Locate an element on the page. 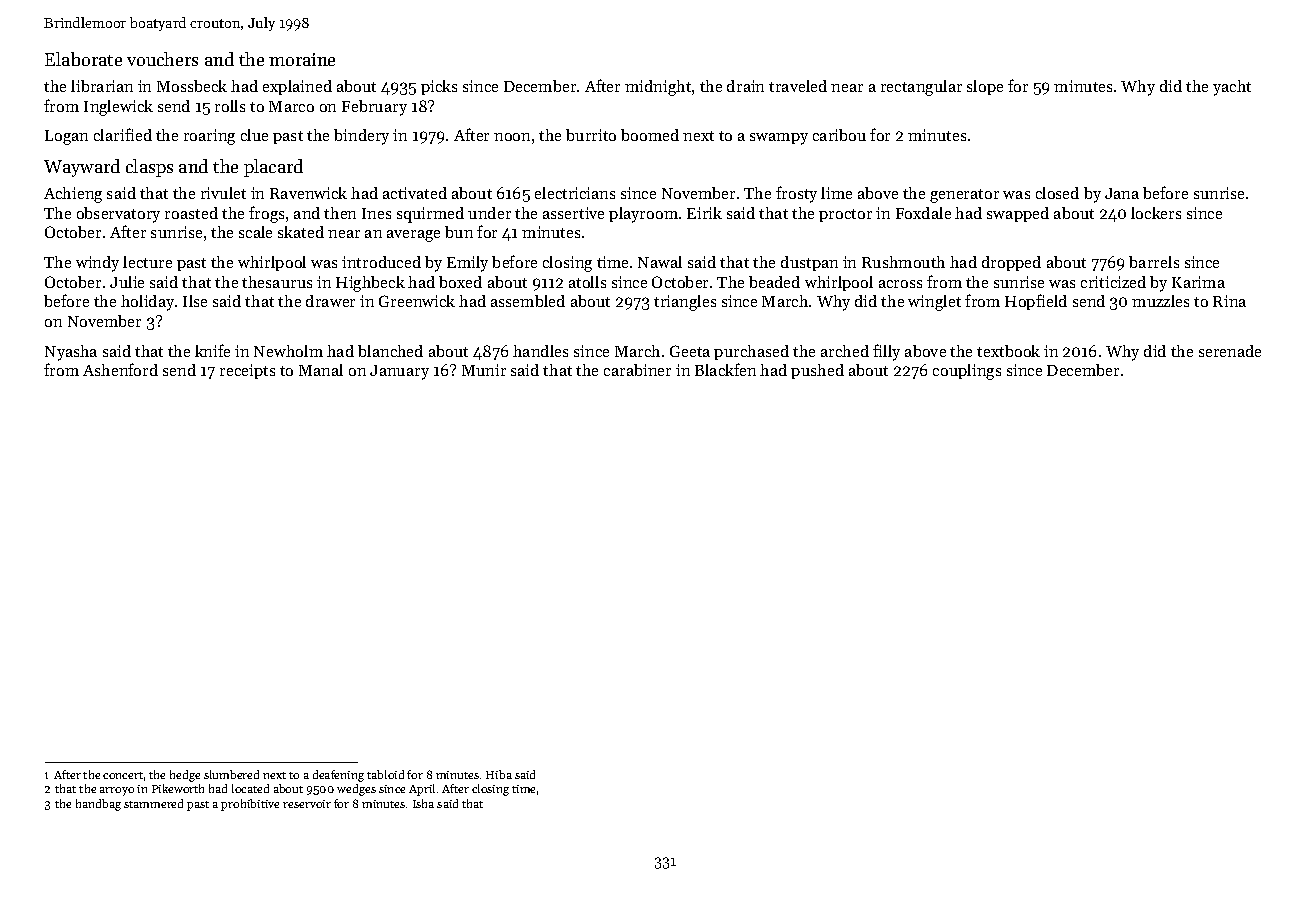  slope is located at coordinates (985, 87).
